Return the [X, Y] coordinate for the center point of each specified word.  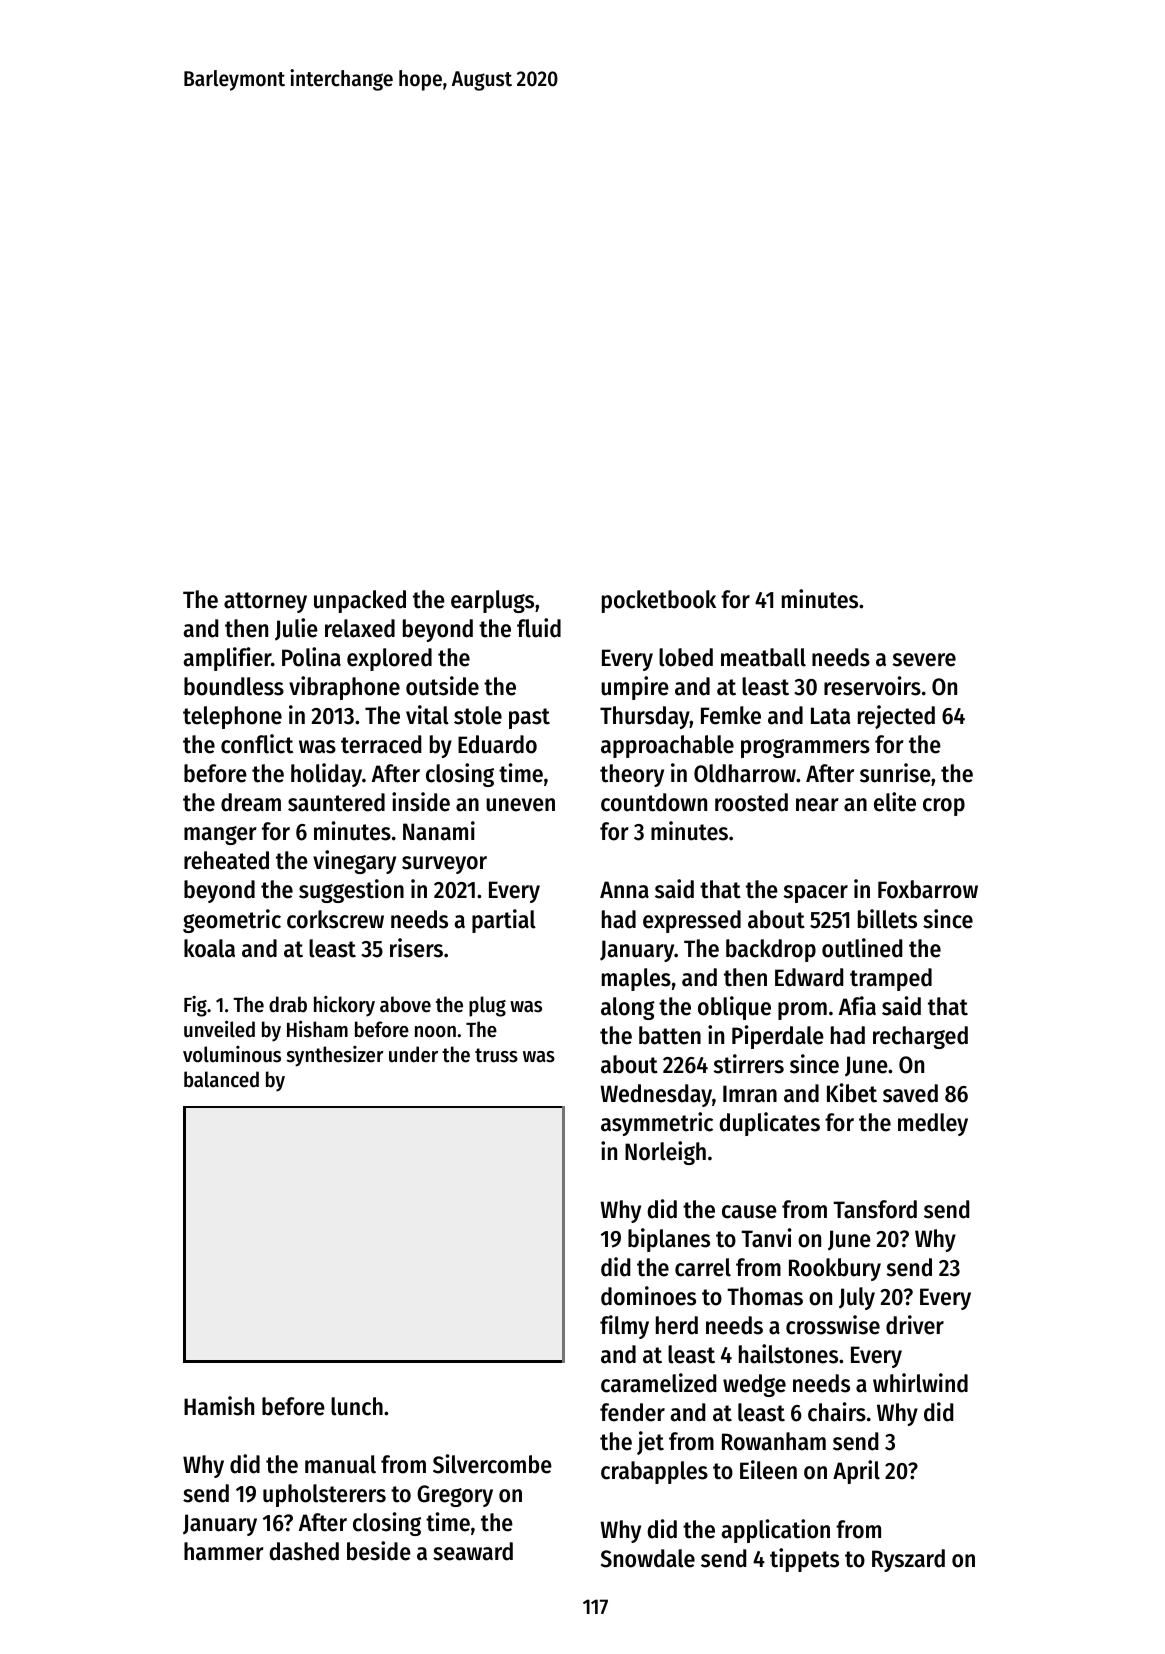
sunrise [895, 773]
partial [504, 921]
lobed [686, 657]
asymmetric [657, 1124]
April [856, 1472]
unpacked [360, 601]
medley [933, 1124]
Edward [809, 977]
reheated [226, 860]
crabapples [654, 1472]
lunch [357, 1406]
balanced [221, 1079]
